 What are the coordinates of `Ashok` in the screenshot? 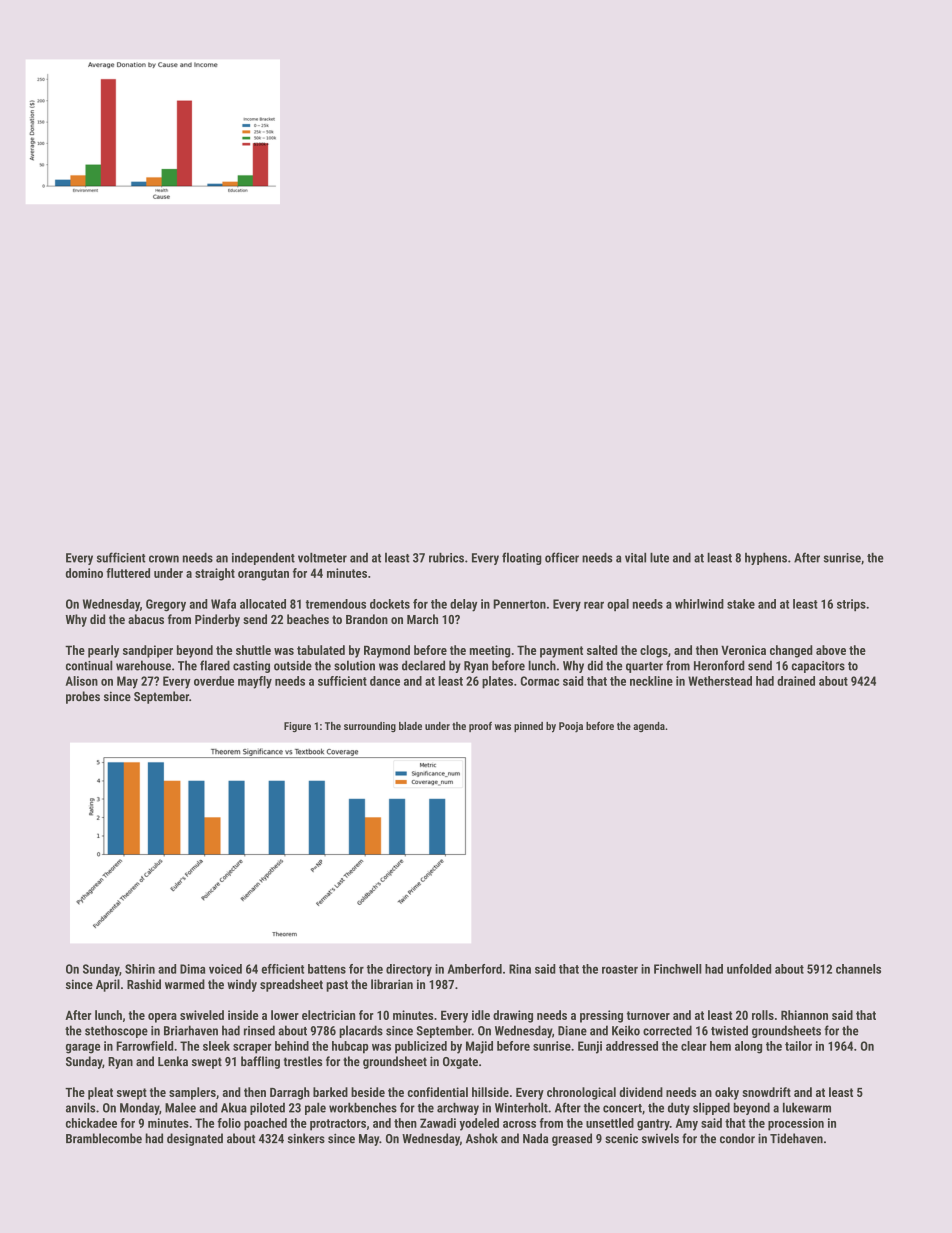 It's located at (482, 1138).
